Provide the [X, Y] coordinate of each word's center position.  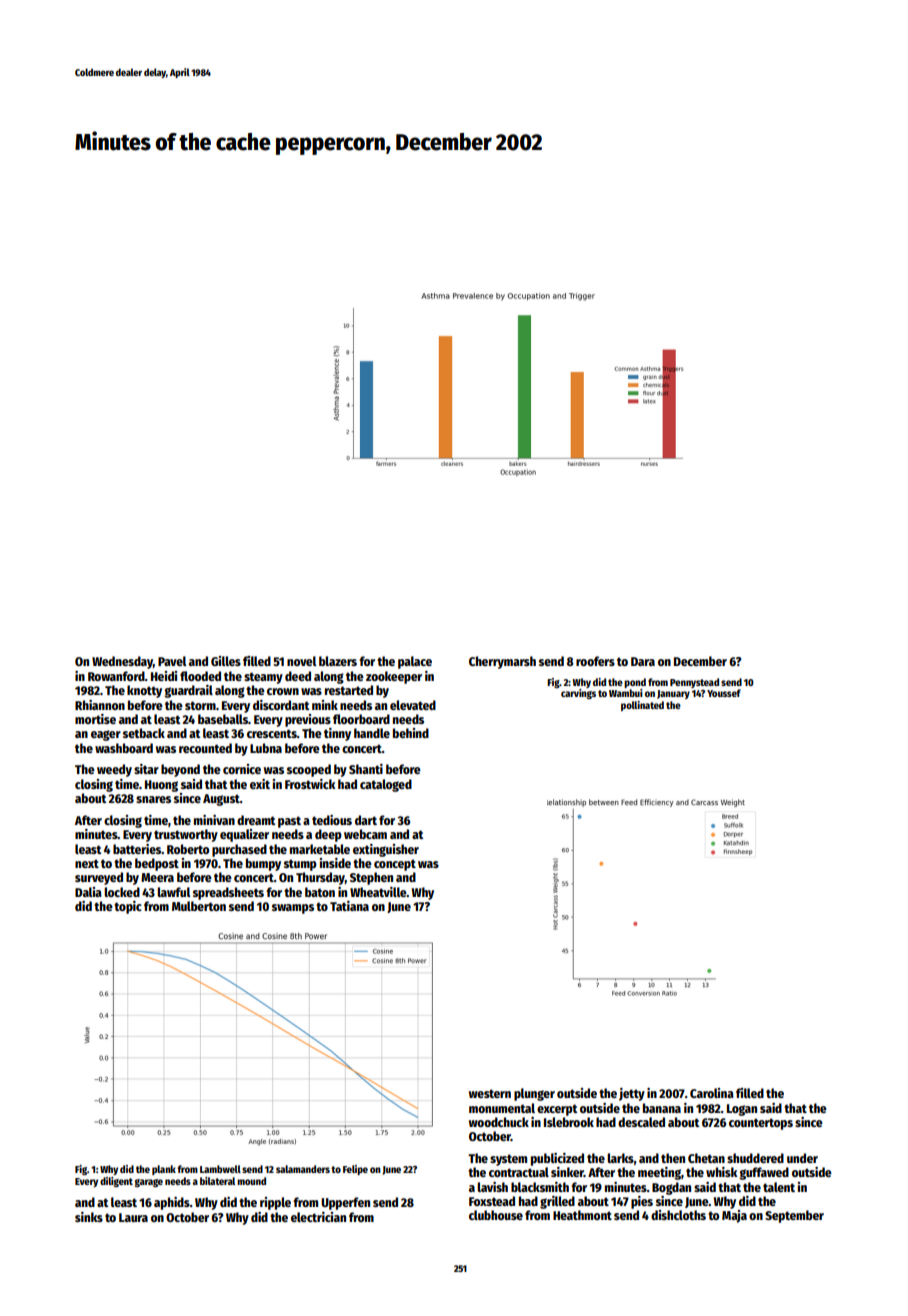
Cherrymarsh [502, 662]
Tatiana [349, 906]
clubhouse [496, 1215]
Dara [643, 661]
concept [395, 865]
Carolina [712, 1093]
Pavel [172, 661]
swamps [293, 909]
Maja [734, 1216]
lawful [173, 892]
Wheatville [378, 892]
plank [164, 1170]
